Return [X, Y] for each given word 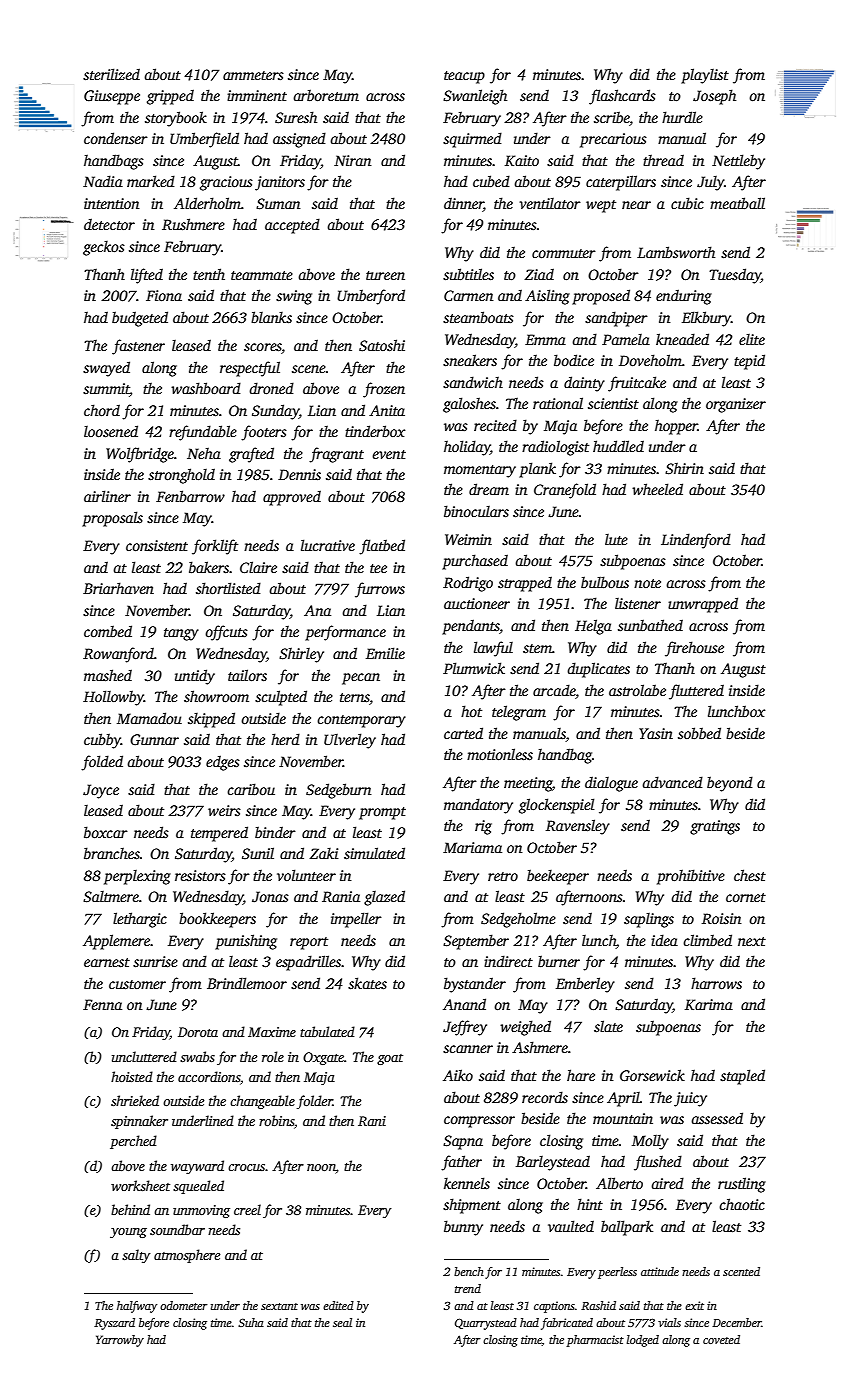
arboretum [326, 95]
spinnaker [139, 1122]
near [636, 205]
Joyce [101, 791]
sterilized [111, 74]
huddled [618, 446]
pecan [361, 679]
